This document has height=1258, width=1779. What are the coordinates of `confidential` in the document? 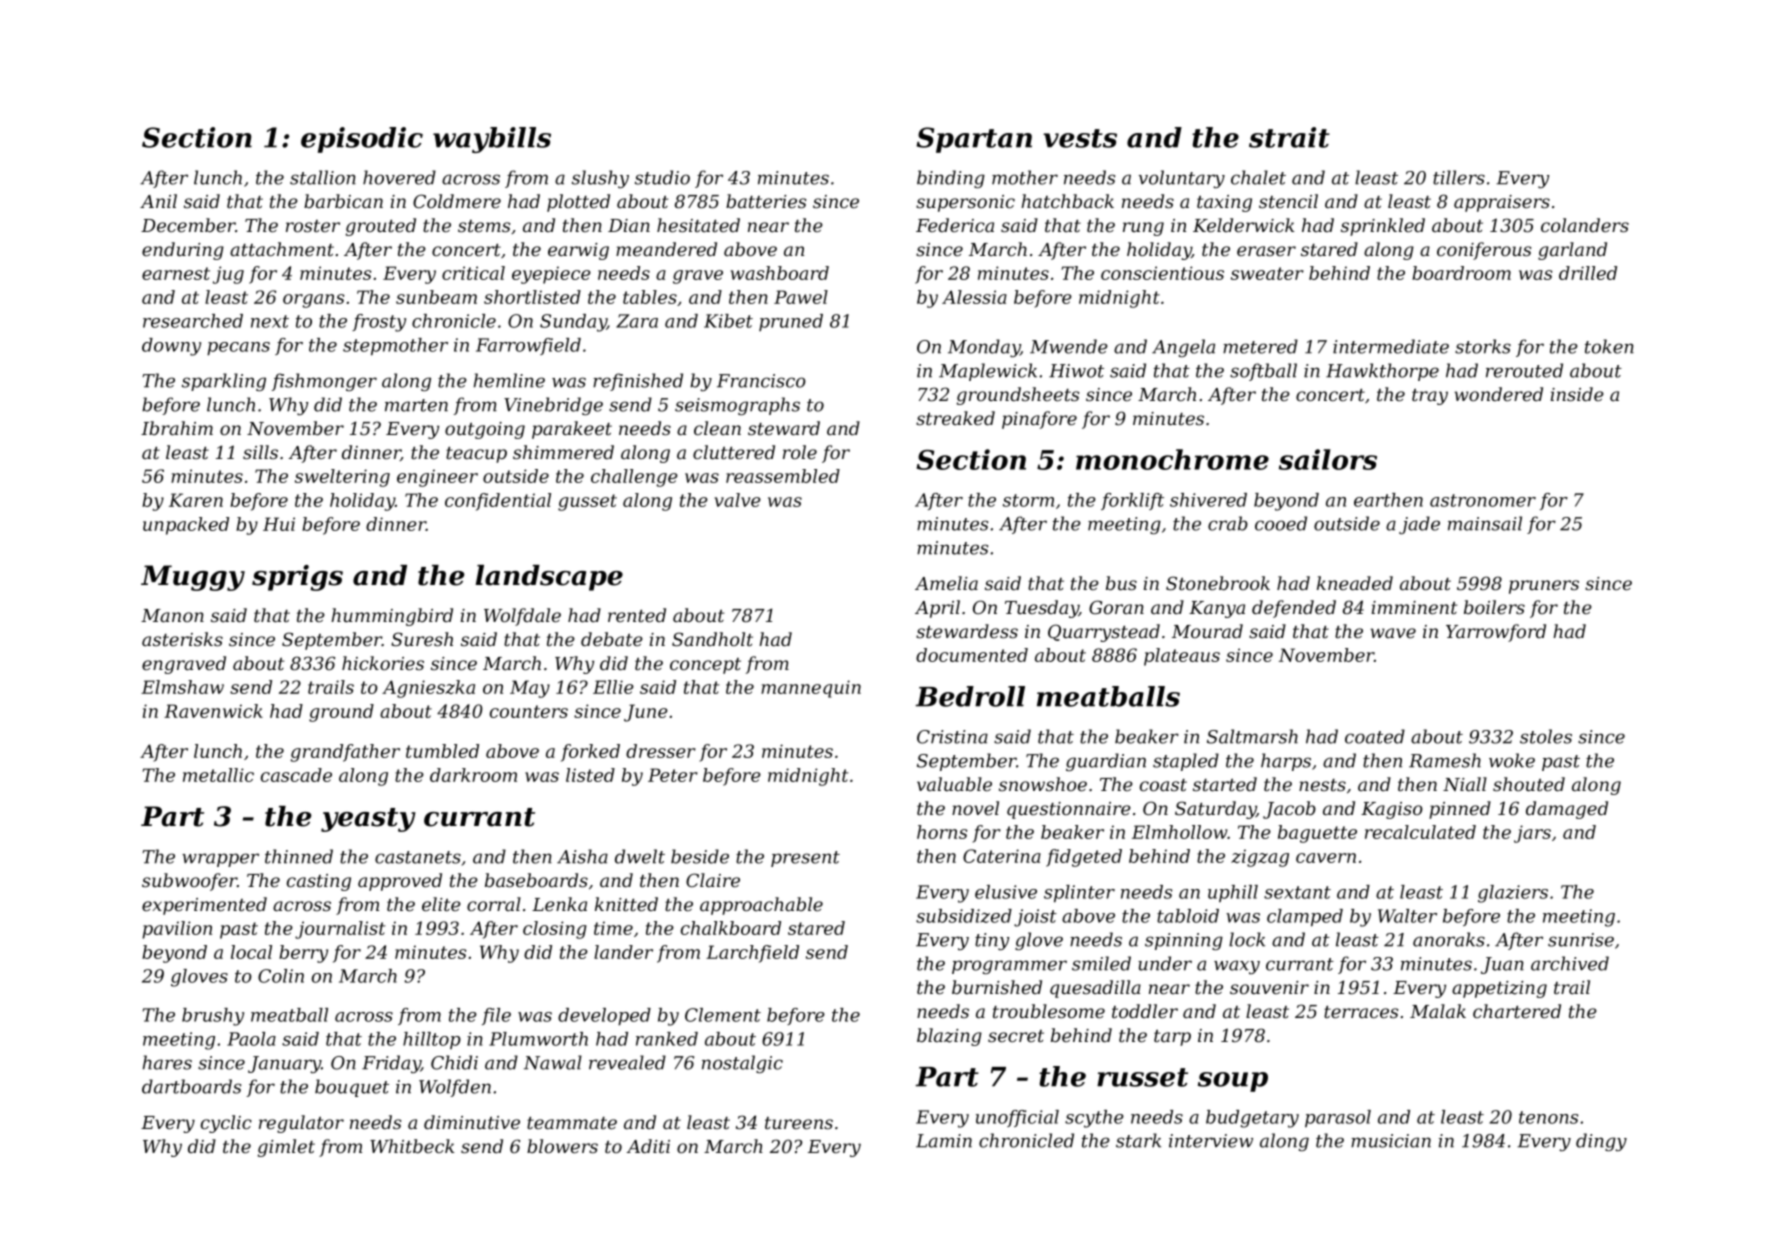 It's located at (498, 502).
